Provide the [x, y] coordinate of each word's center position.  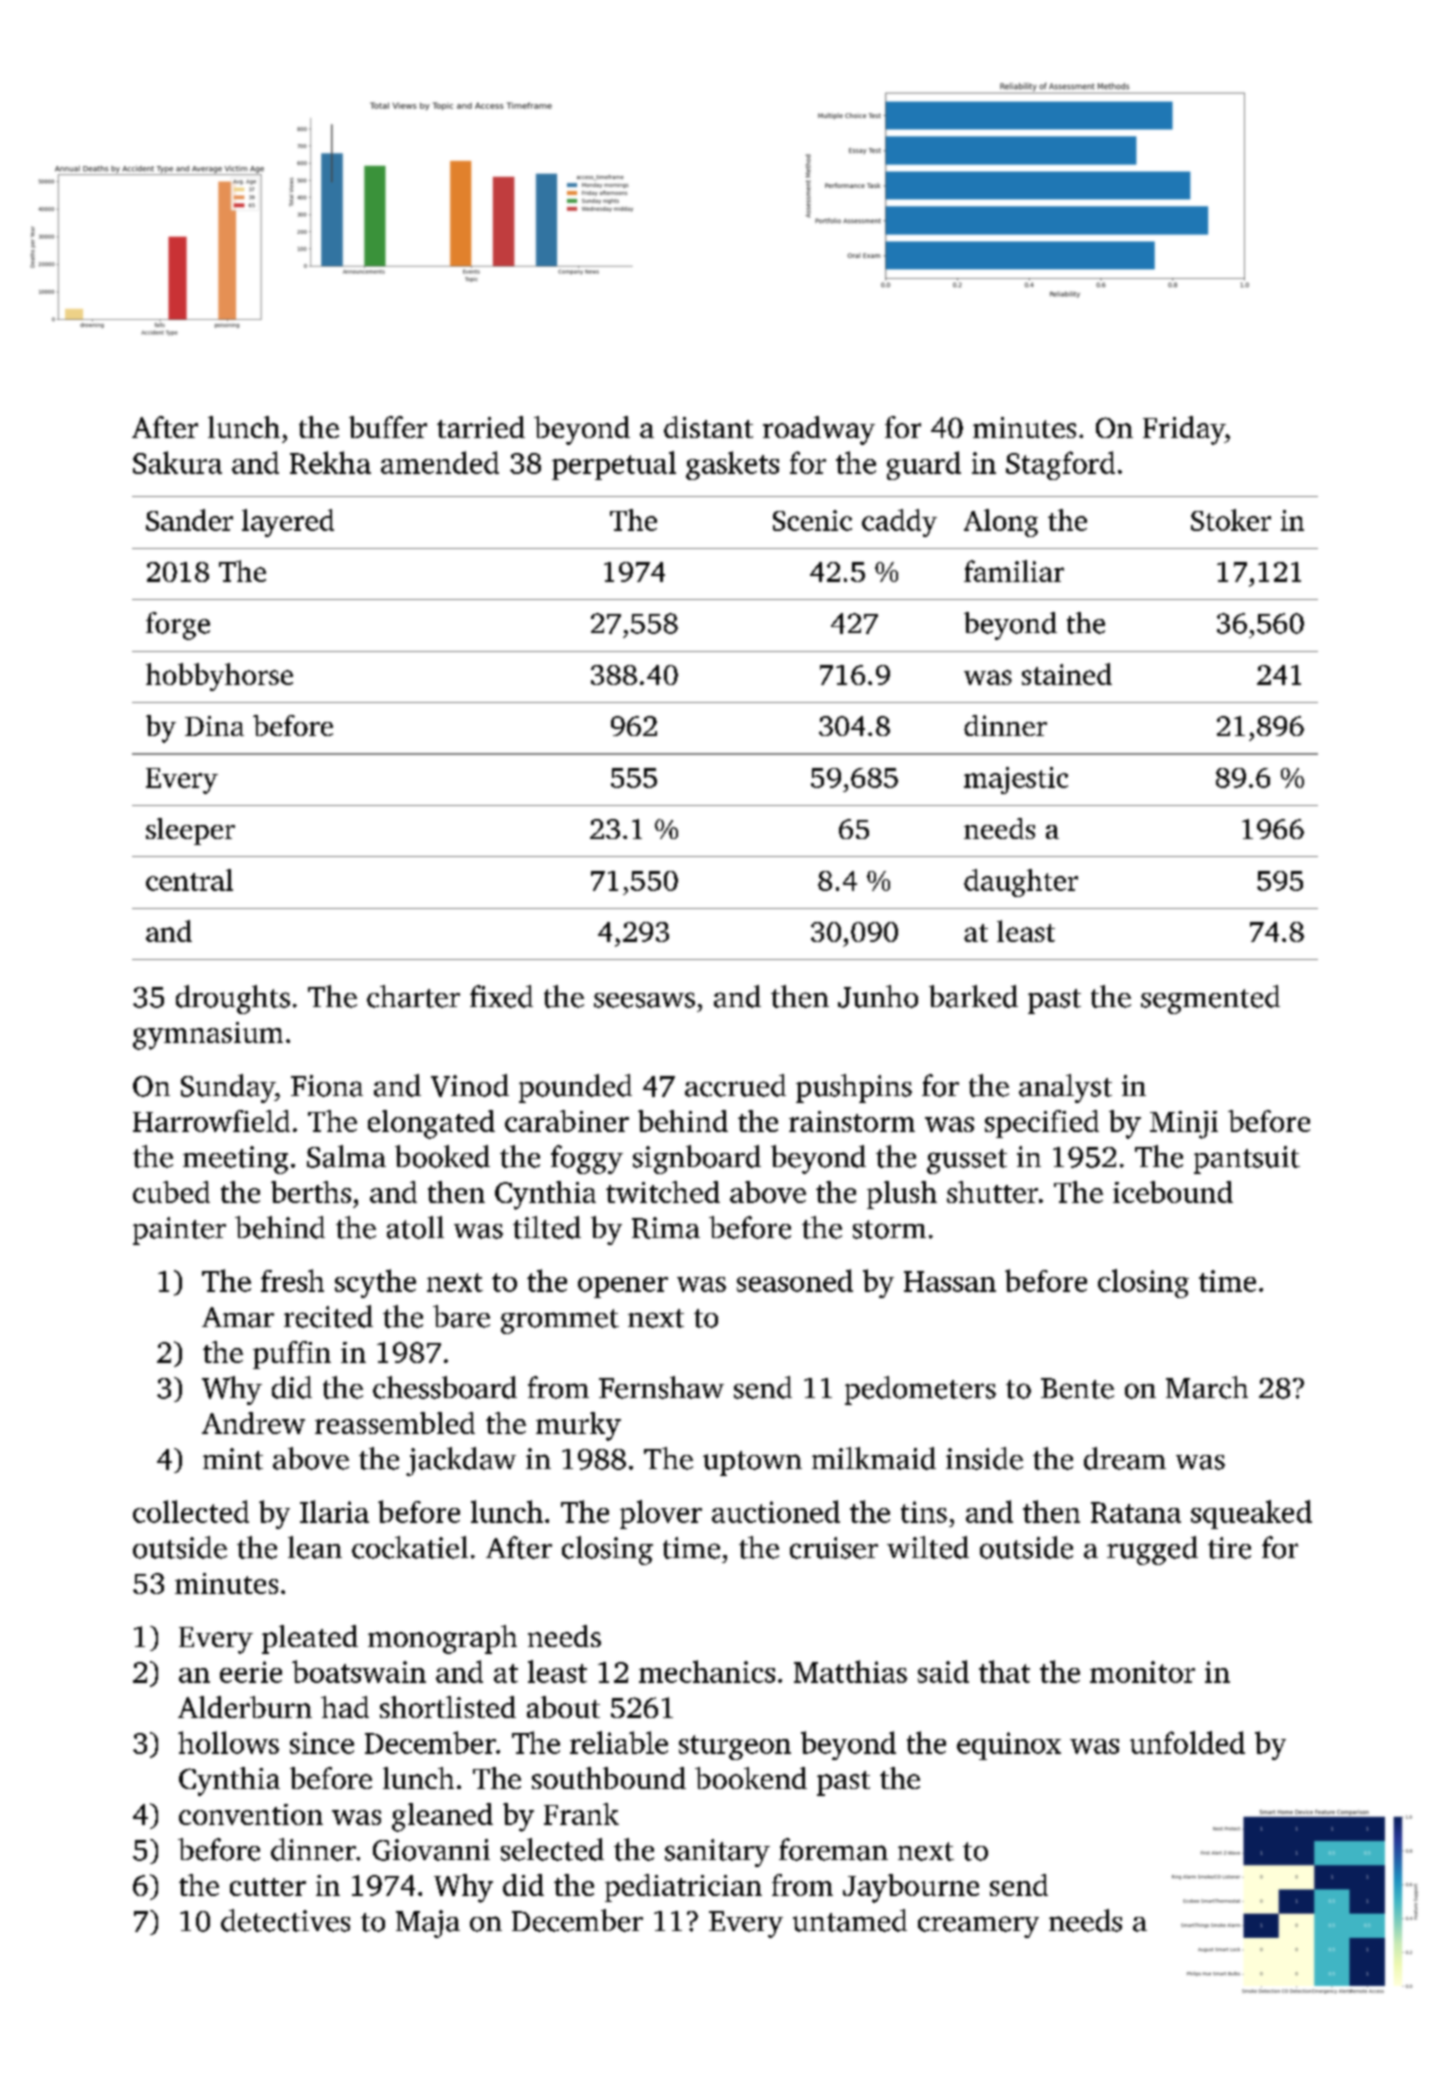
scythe [375, 1283]
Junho [878, 996]
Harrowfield [211, 1121]
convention [251, 1814]
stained [1067, 674]
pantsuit [1247, 1160]
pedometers [920, 1390]
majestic [1016, 780]
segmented [1210, 999]
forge [178, 626]
